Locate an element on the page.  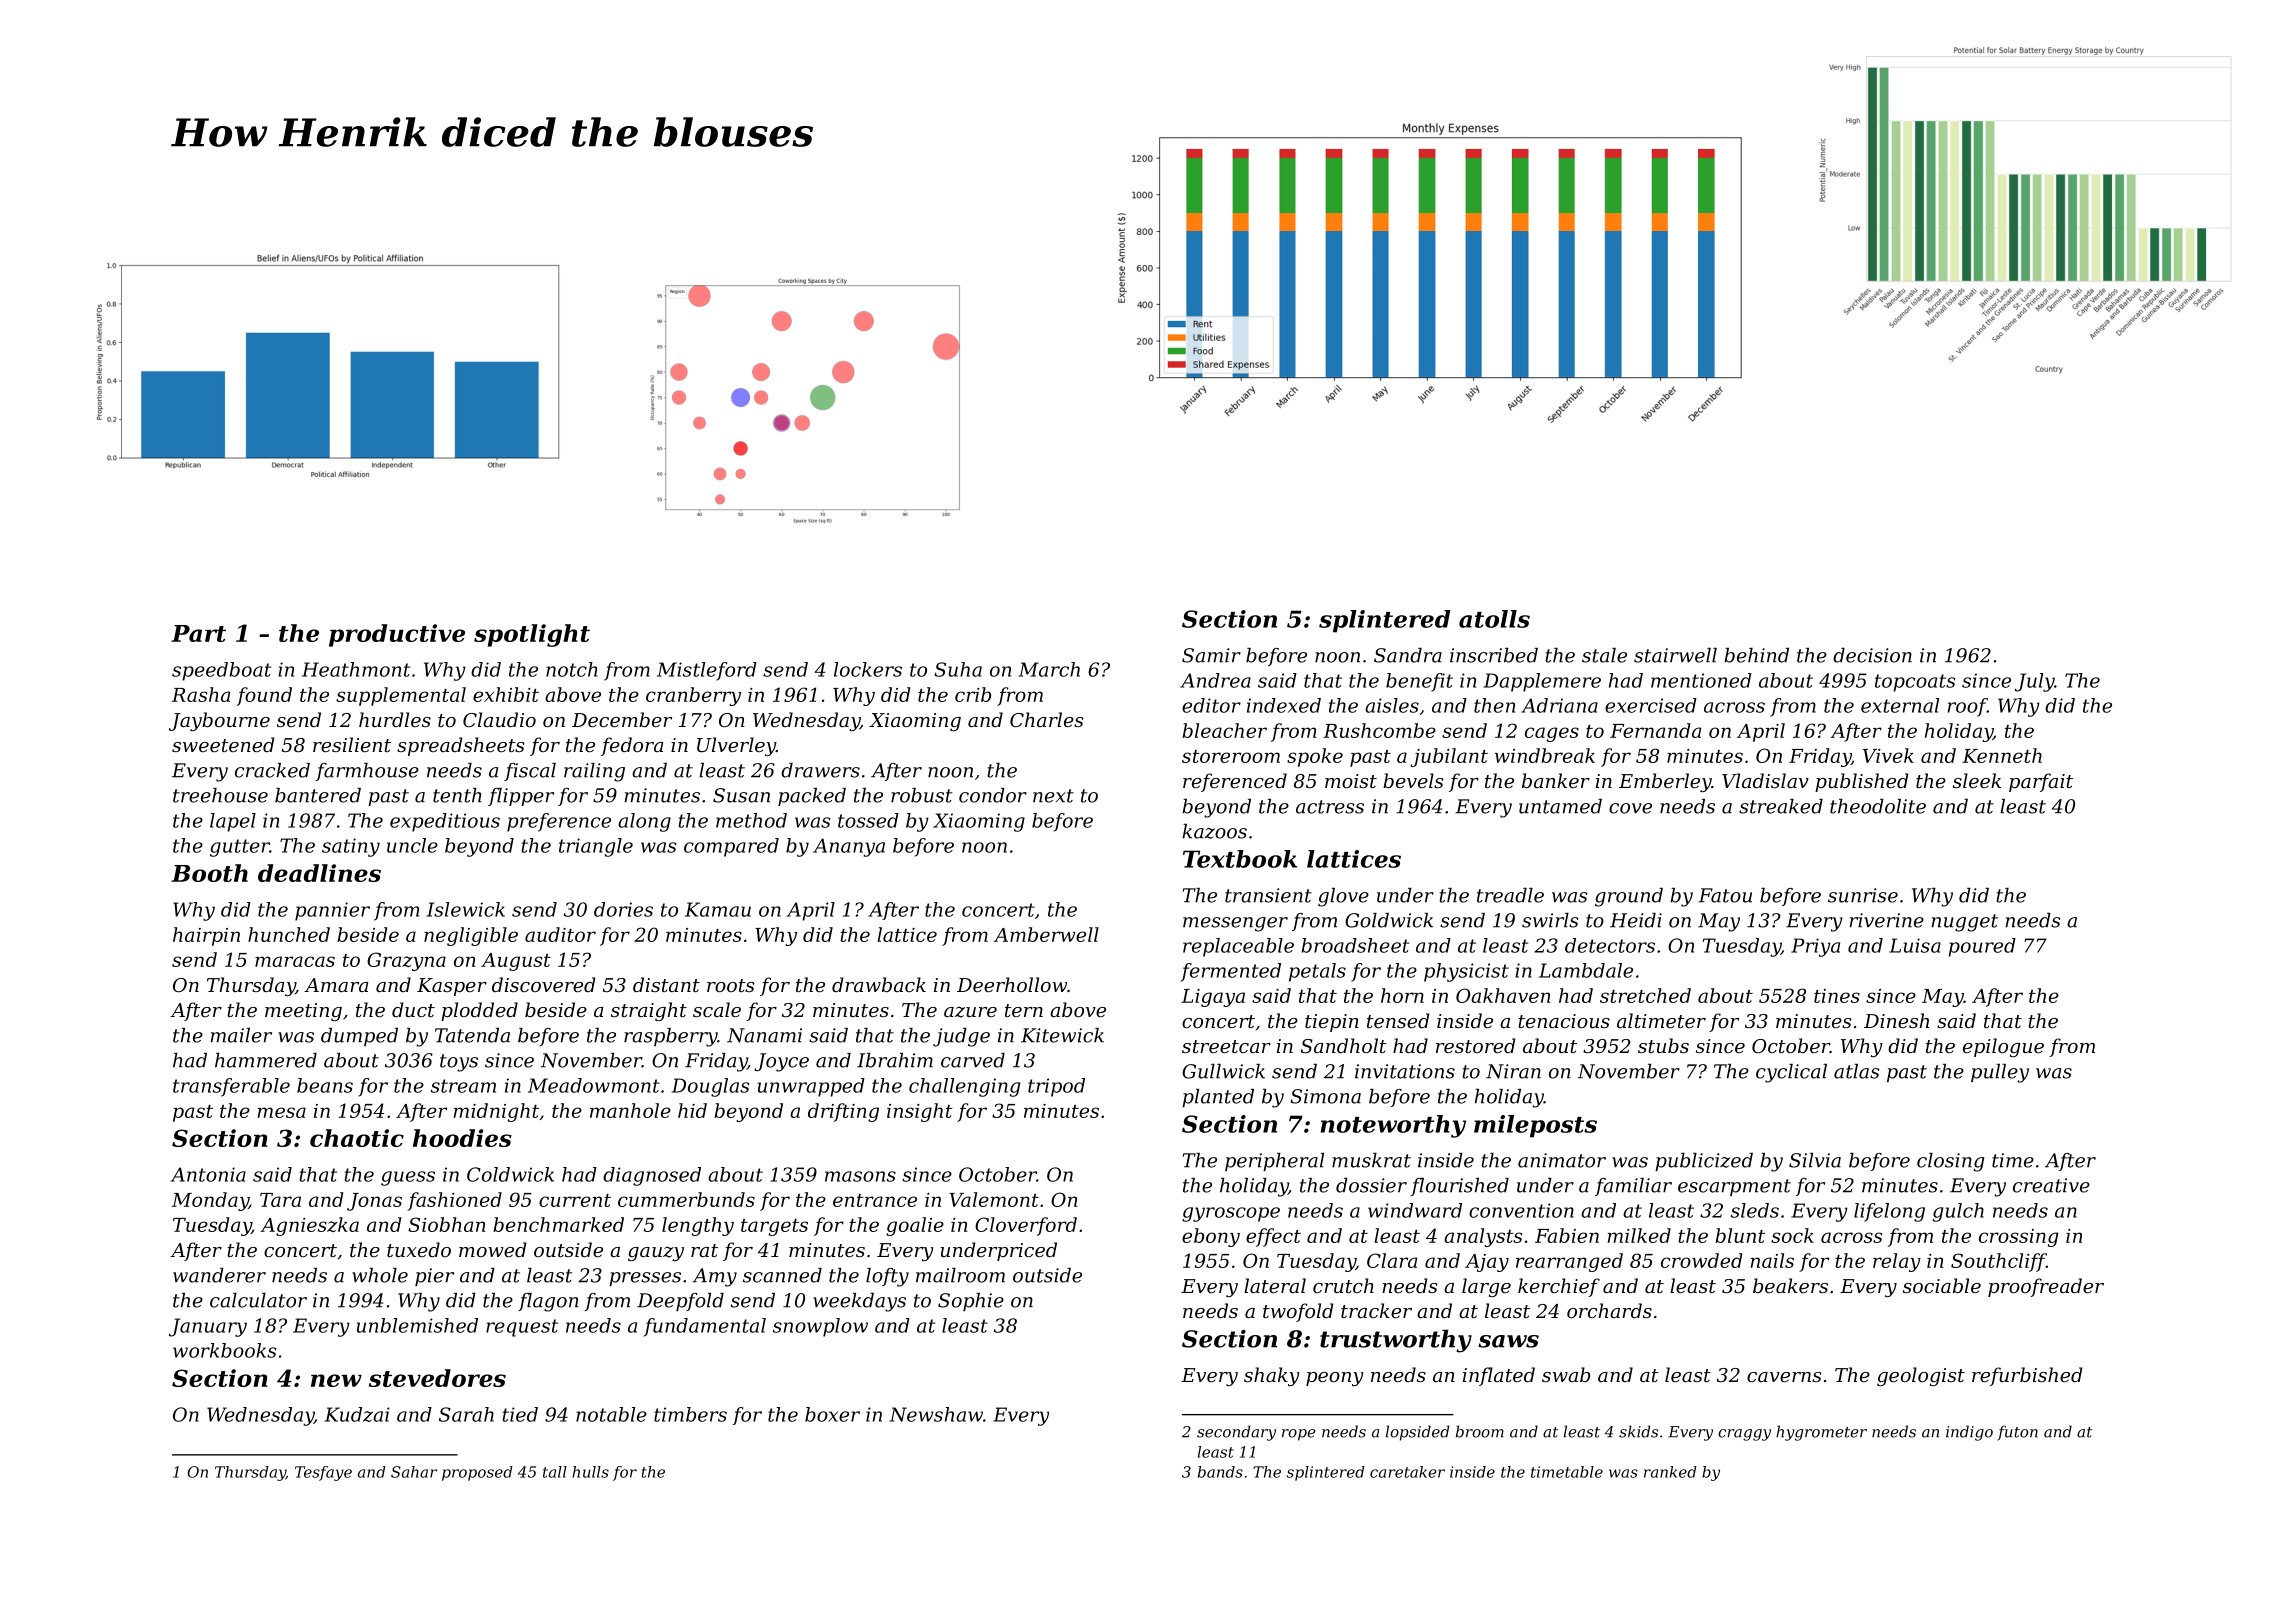
decision is located at coordinates (1872, 655).
